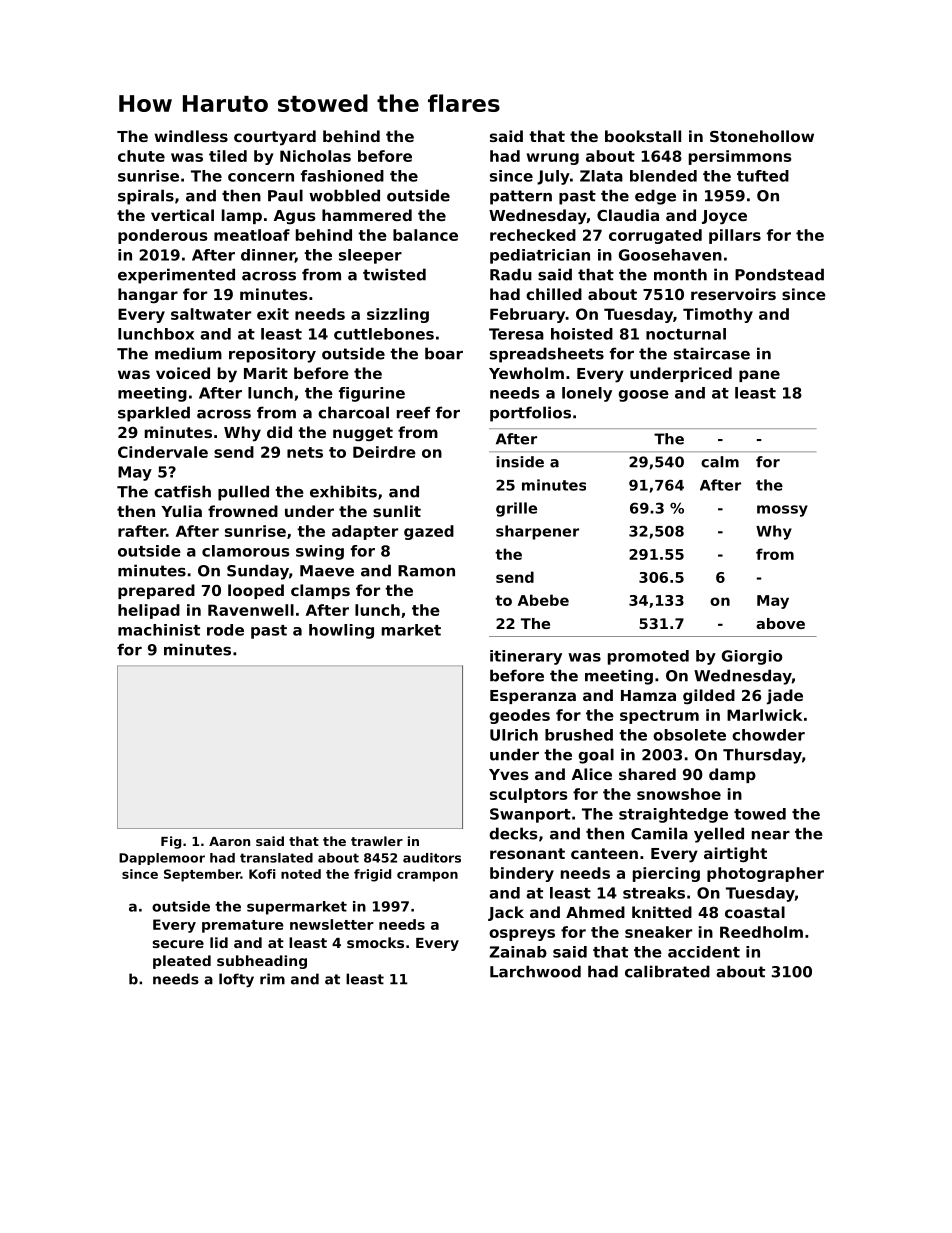  Describe the element at coordinates (327, 571) in the screenshot. I see `Maeve` at that location.
